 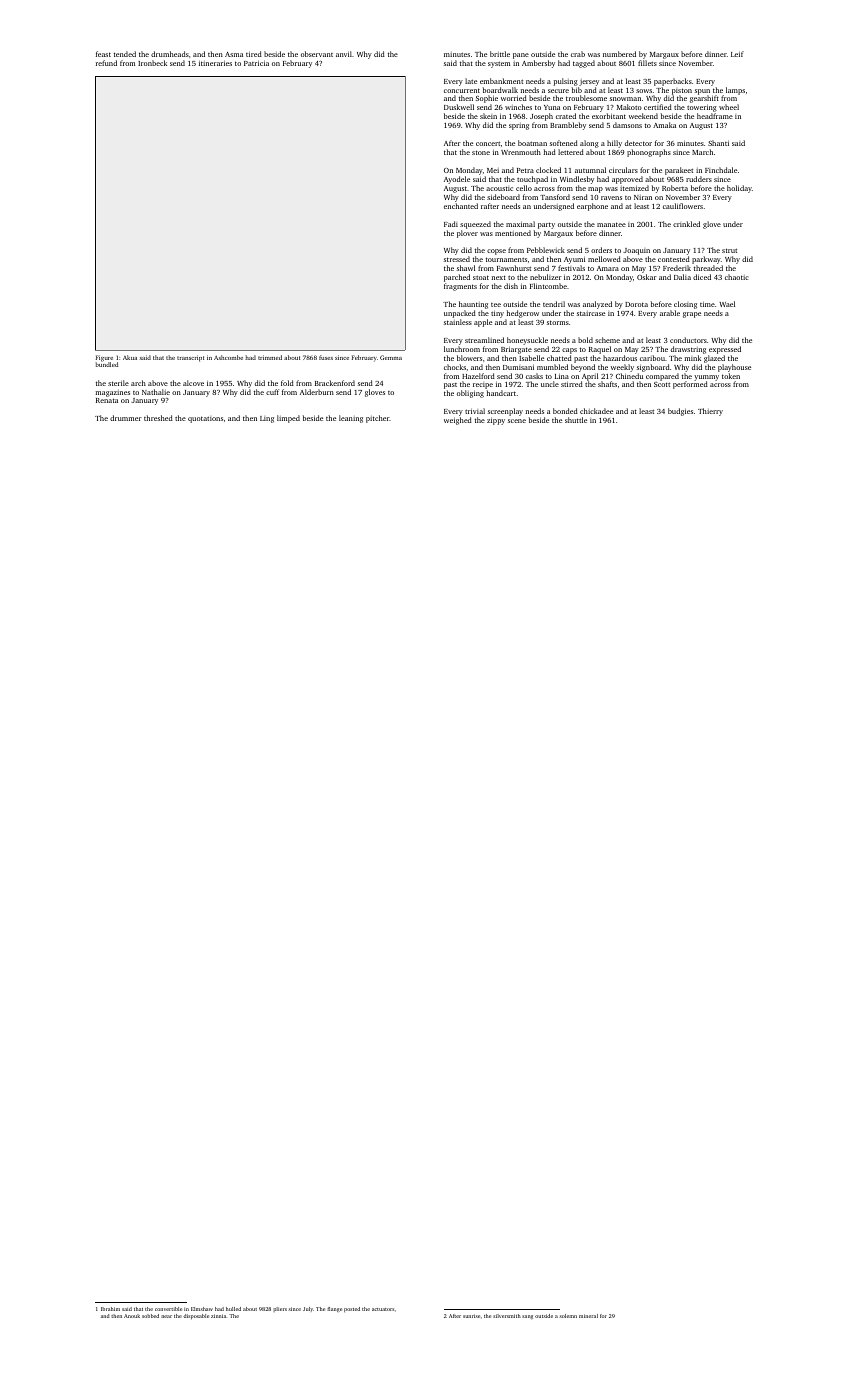 I want to click on flange, so click(x=334, y=1309).
